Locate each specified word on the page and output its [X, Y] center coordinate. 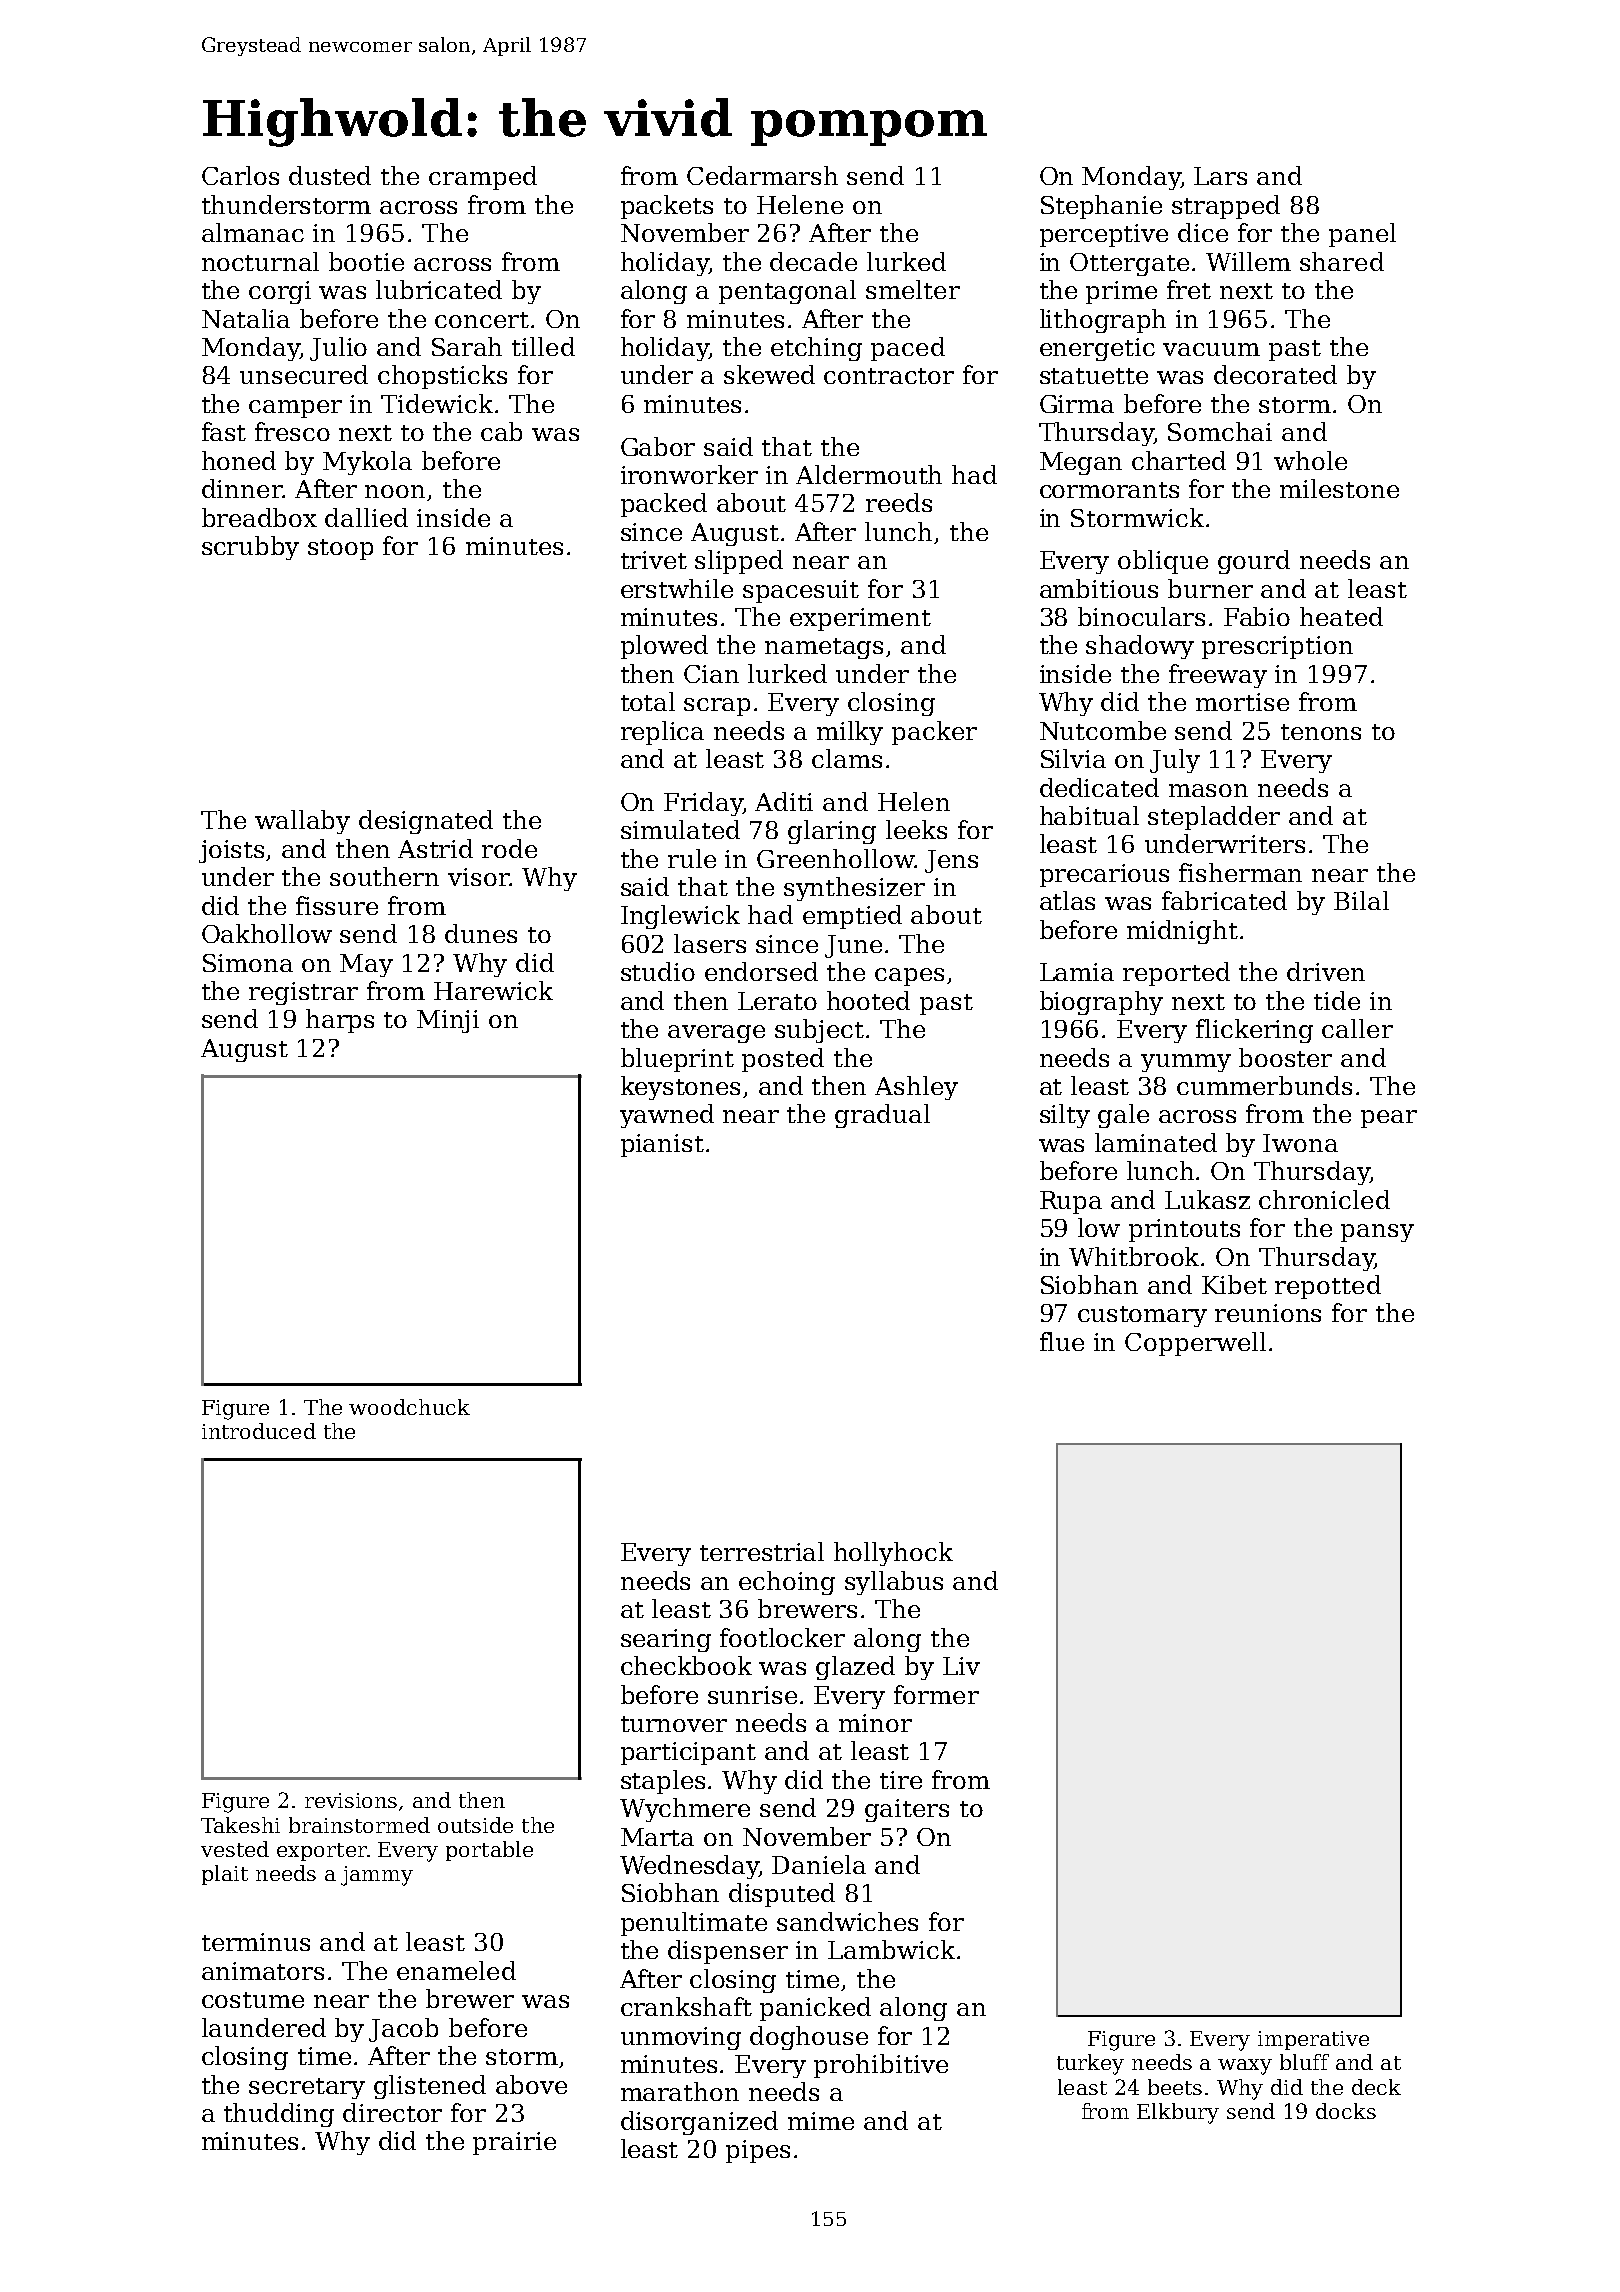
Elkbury [1178, 2113]
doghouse [809, 2038]
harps [340, 1021]
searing [666, 1640]
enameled [456, 1970]
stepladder [1214, 818]
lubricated [439, 289]
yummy [1186, 1063]
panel [1362, 235]
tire [901, 1780]
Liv [961, 1666]
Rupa [1071, 1202]
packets [667, 207]
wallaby [302, 822]
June [853, 946]
